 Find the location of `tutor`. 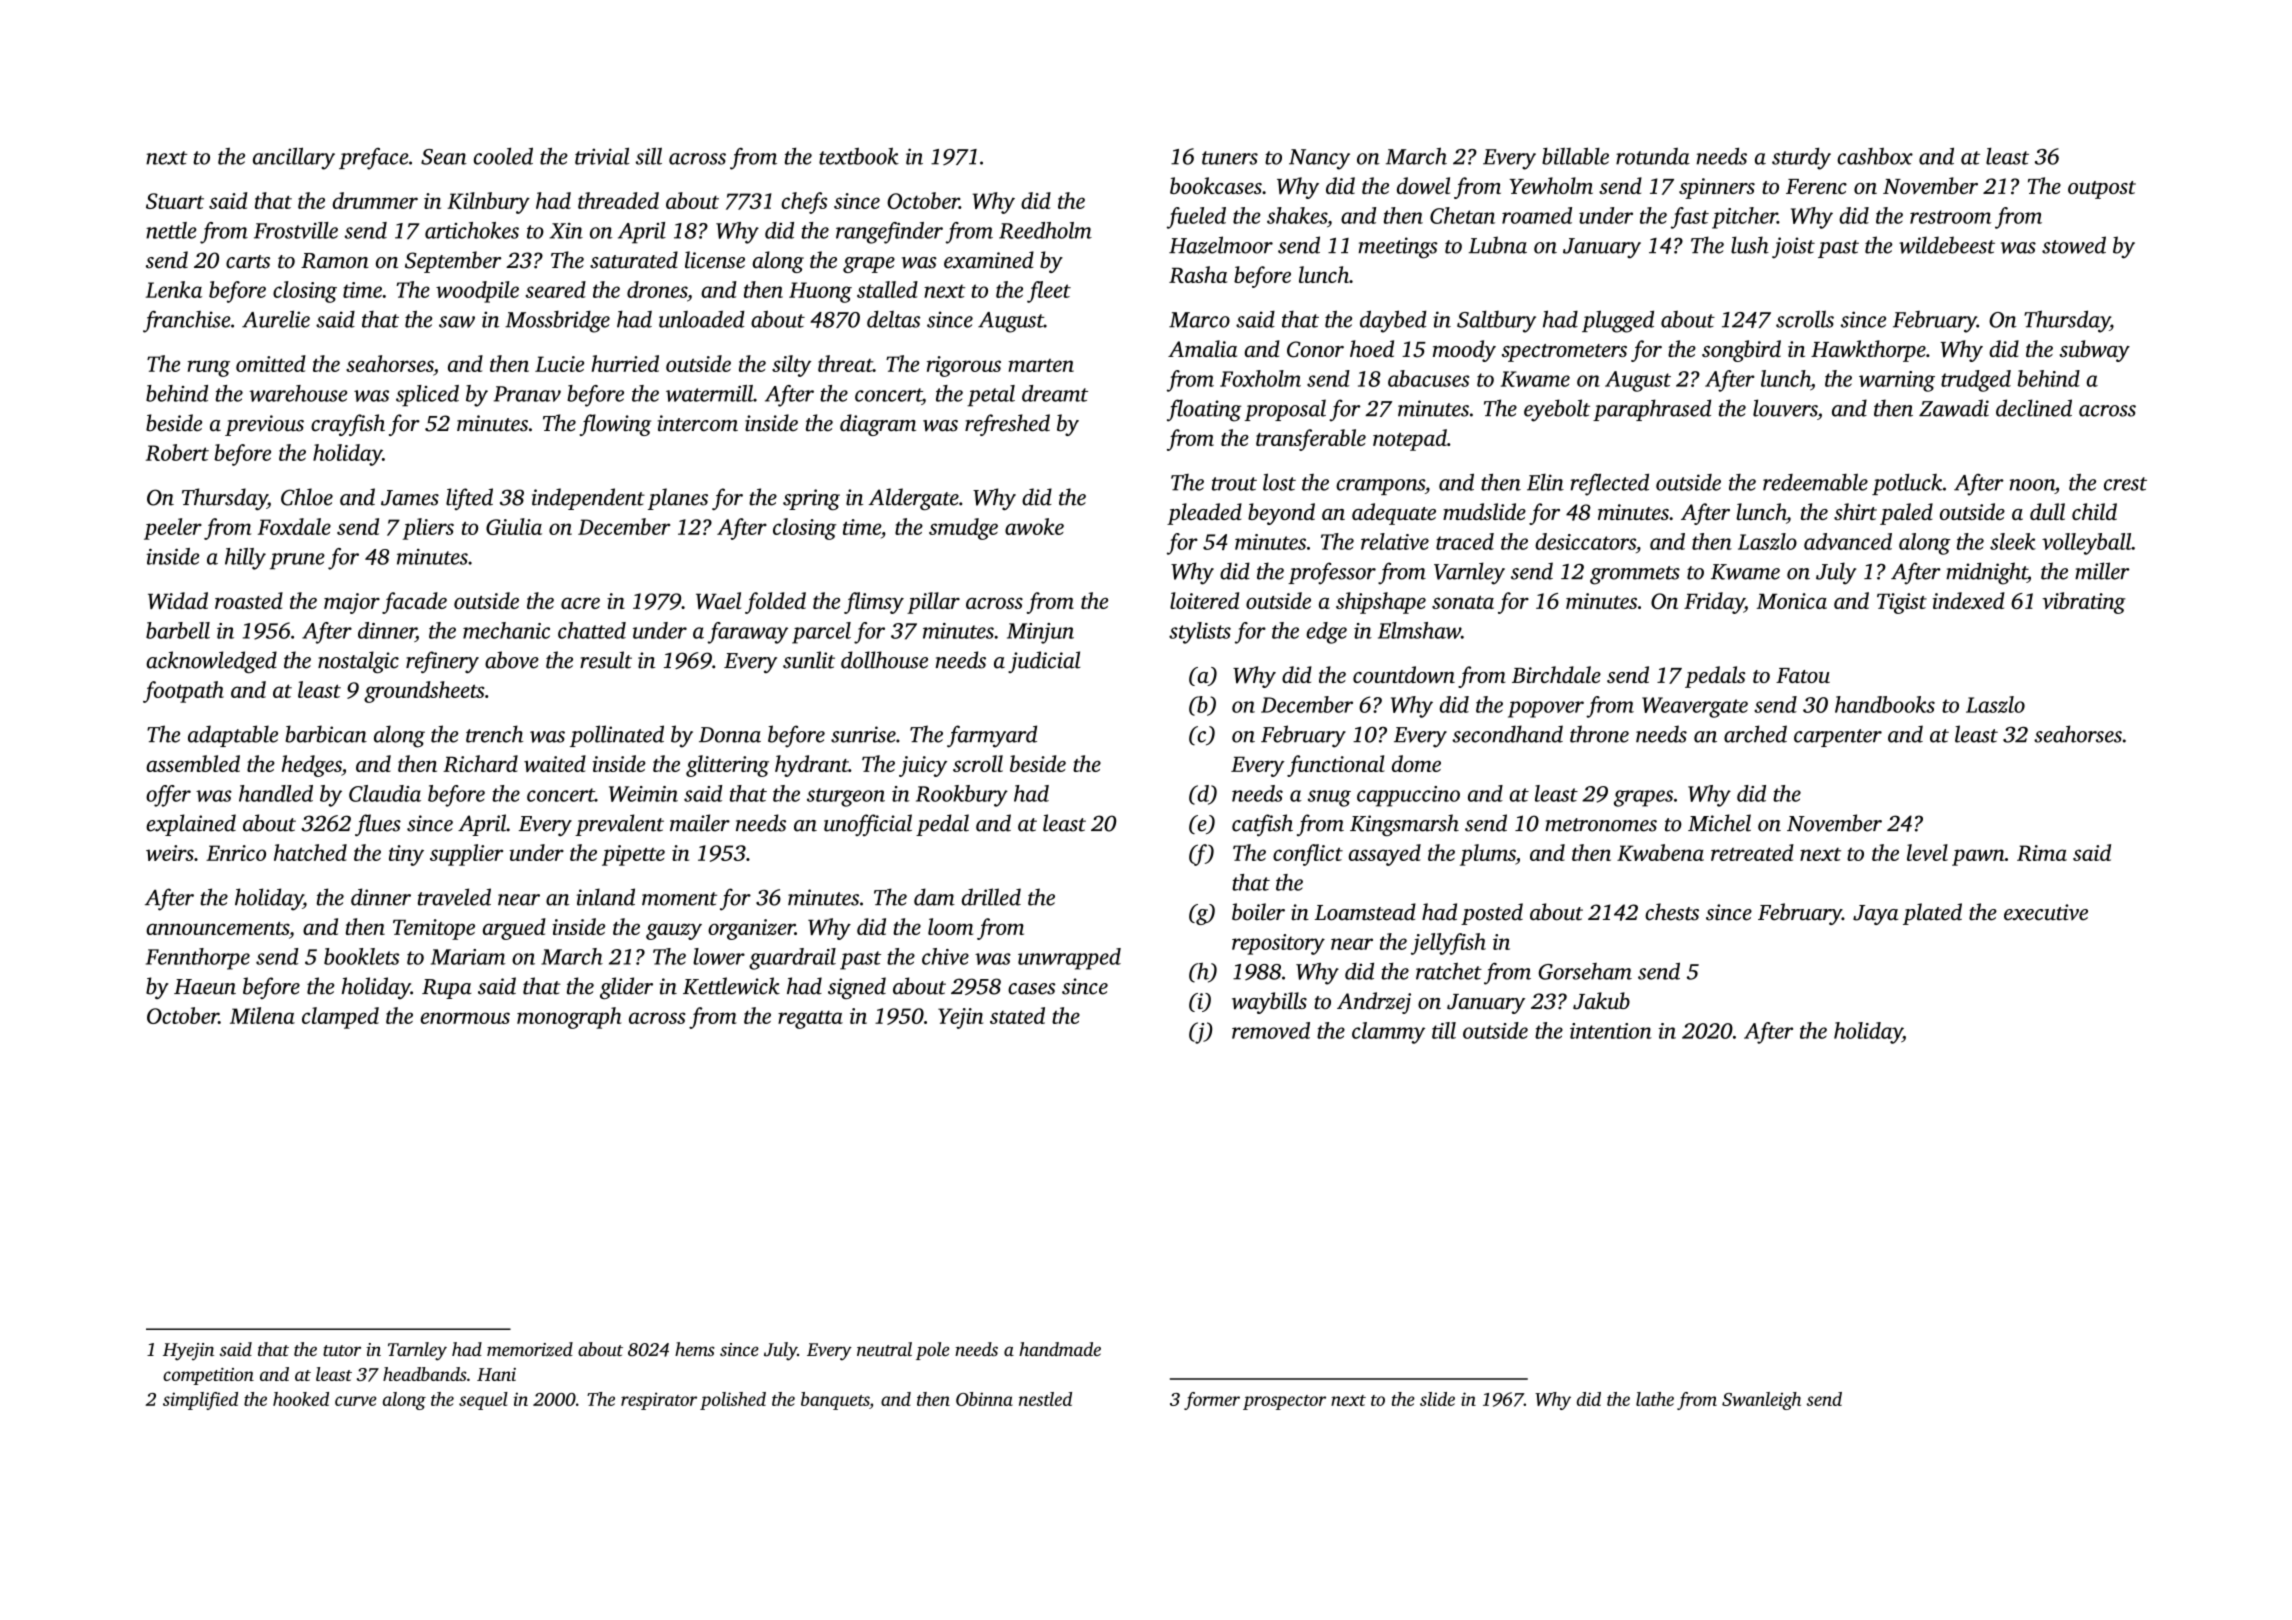

tutor is located at coordinates (342, 1350).
